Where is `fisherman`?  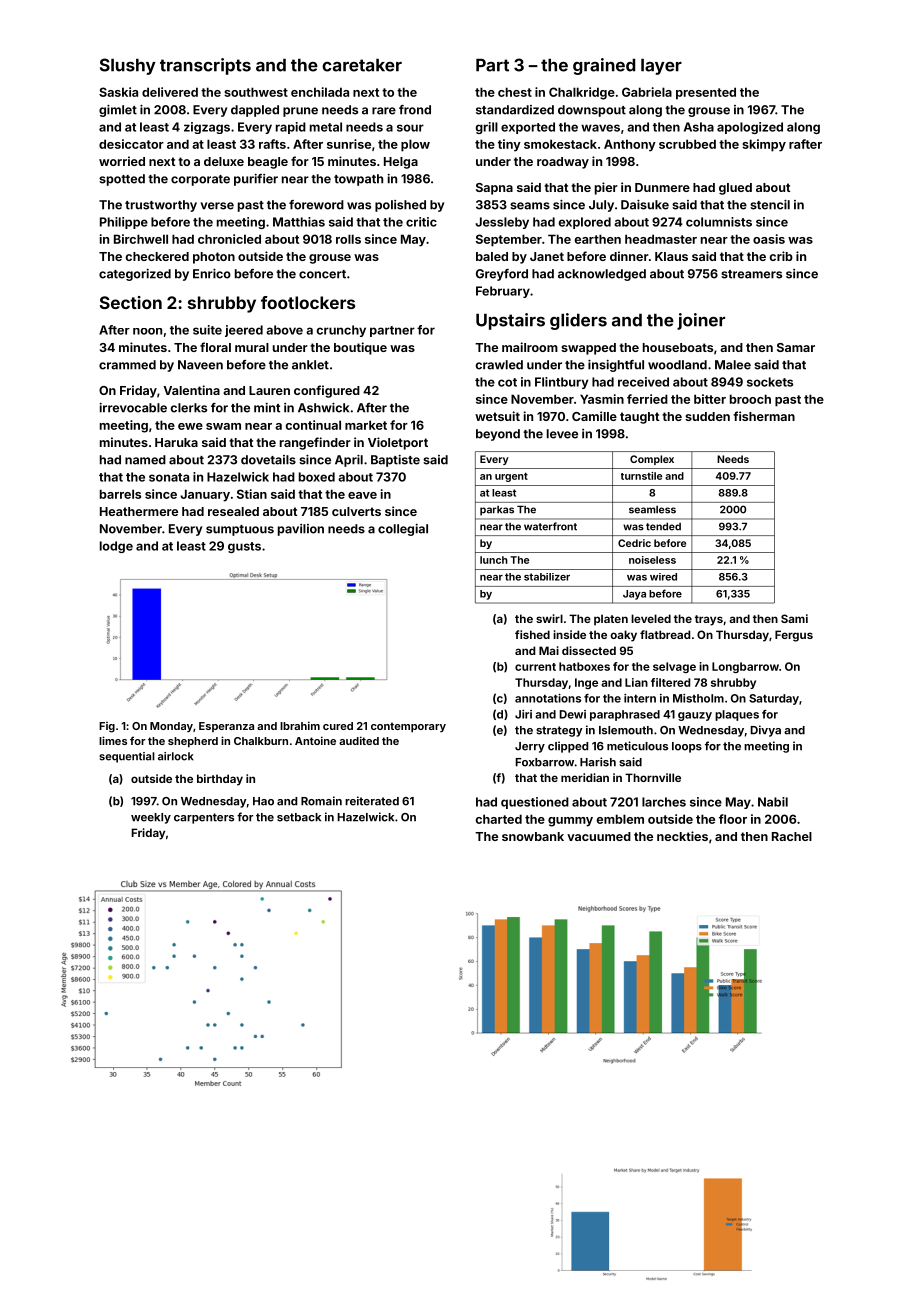
fisherman is located at coordinates (764, 416).
